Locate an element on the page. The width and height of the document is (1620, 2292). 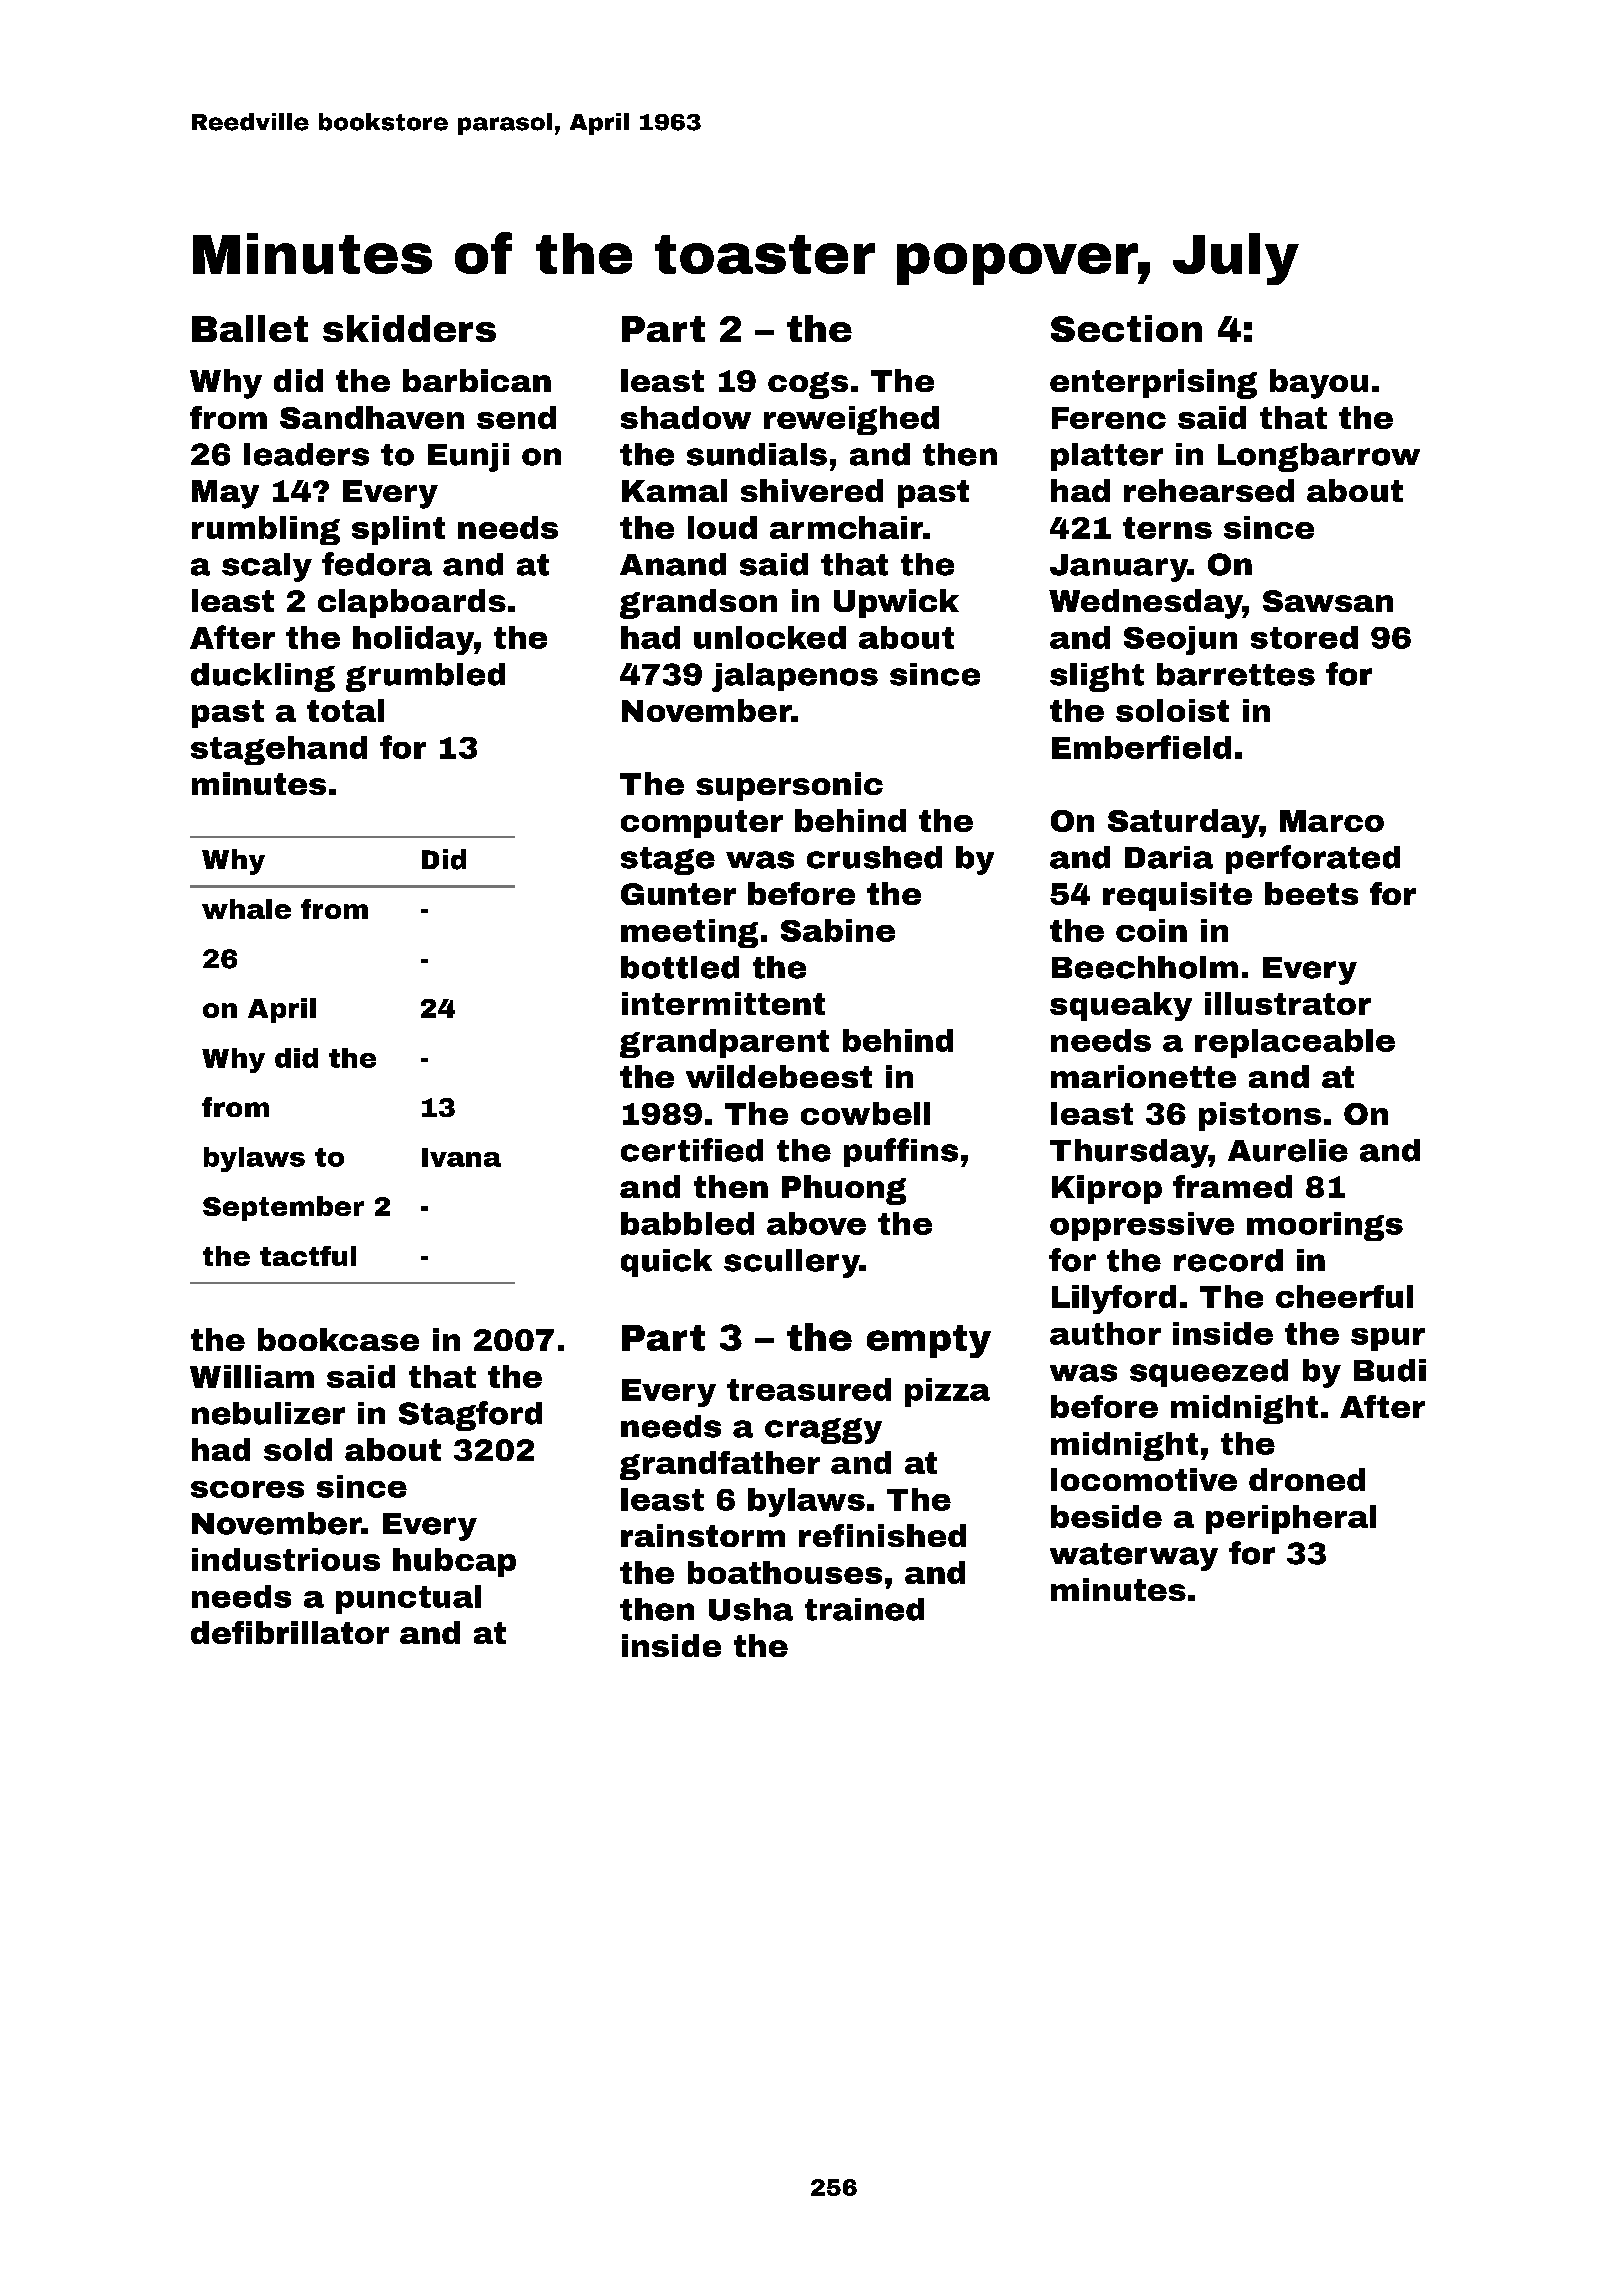
industrious is located at coordinates (286, 1559).
